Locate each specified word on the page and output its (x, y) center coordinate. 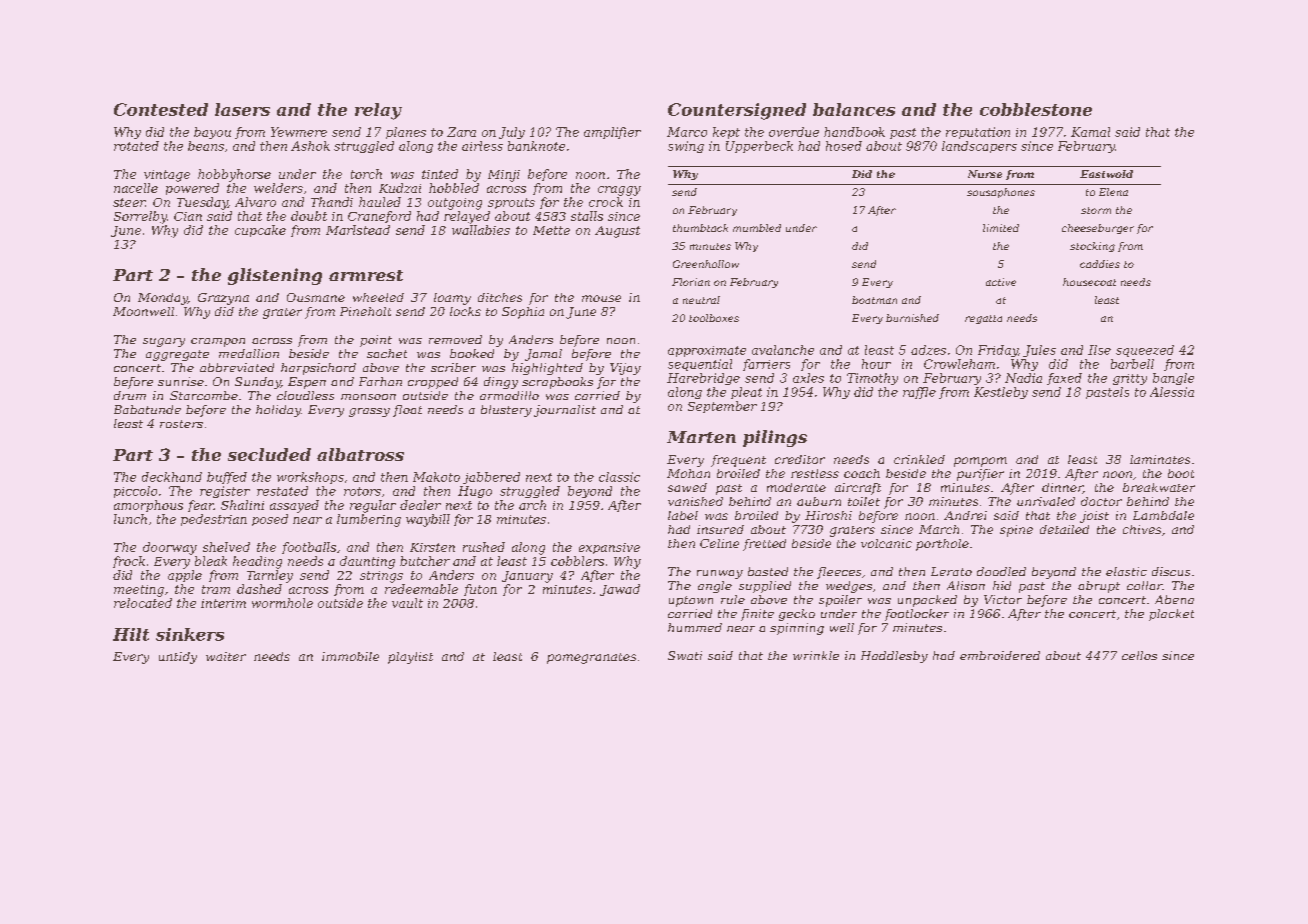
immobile (350, 656)
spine (1016, 531)
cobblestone (1036, 109)
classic (619, 477)
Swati (685, 655)
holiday (278, 411)
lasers (242, 109)
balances (854, 109)
